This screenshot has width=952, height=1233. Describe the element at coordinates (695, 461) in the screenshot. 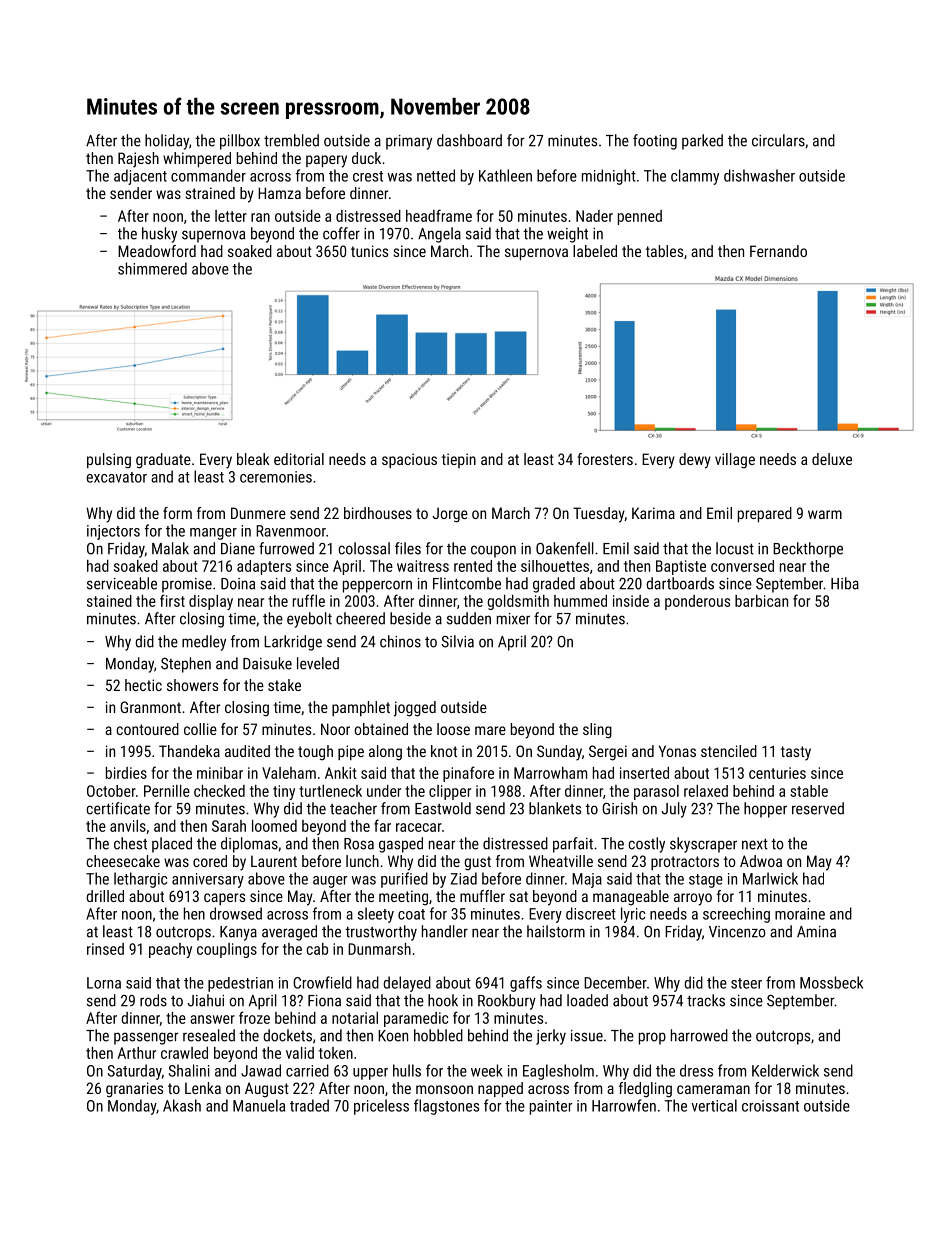

I see `dewy` at that location.
